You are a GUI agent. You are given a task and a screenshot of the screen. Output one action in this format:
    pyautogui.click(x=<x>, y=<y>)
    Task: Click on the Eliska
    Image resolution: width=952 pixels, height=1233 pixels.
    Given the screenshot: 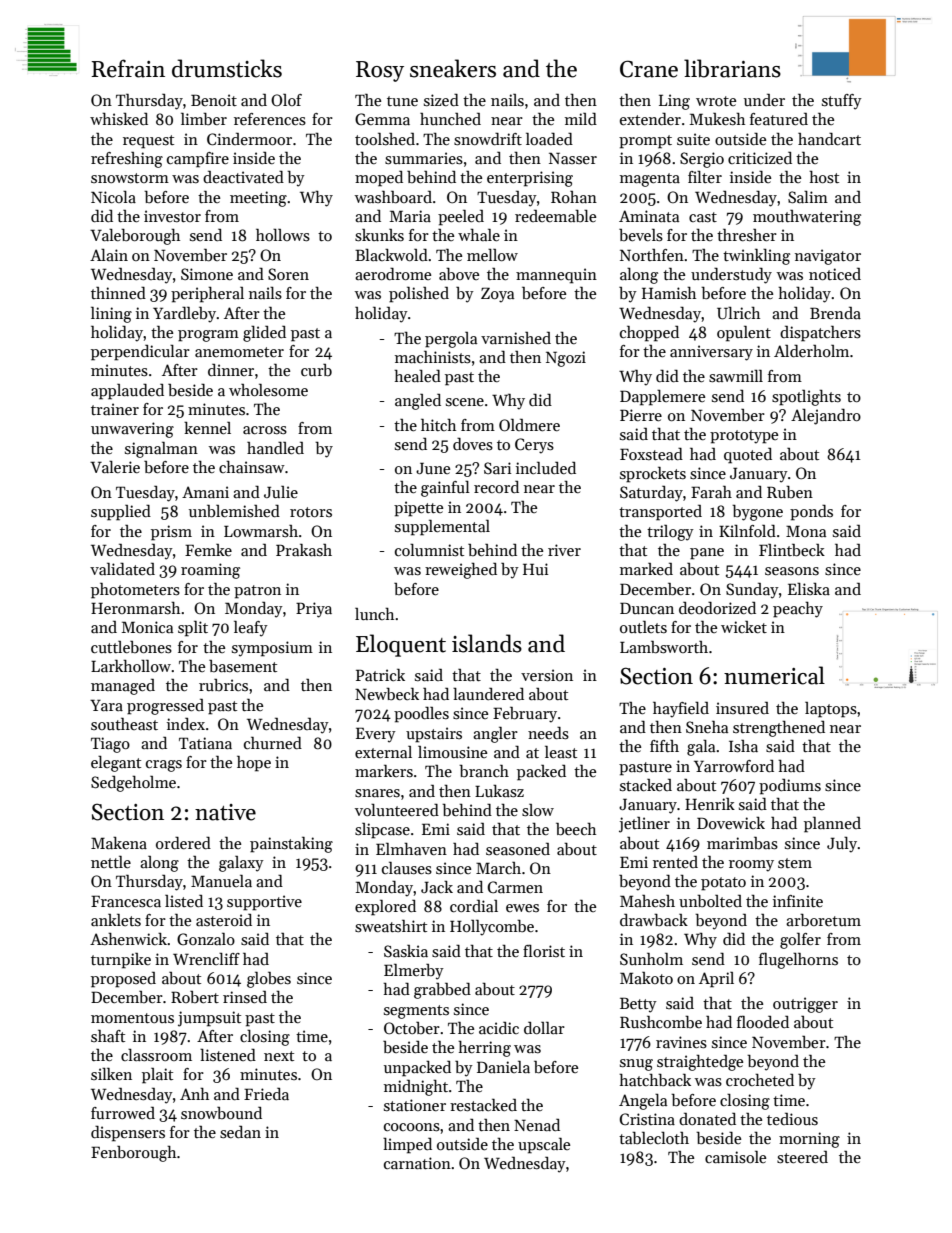 What is the action you would take?
    pyautogui.click(x=809, y=589)
